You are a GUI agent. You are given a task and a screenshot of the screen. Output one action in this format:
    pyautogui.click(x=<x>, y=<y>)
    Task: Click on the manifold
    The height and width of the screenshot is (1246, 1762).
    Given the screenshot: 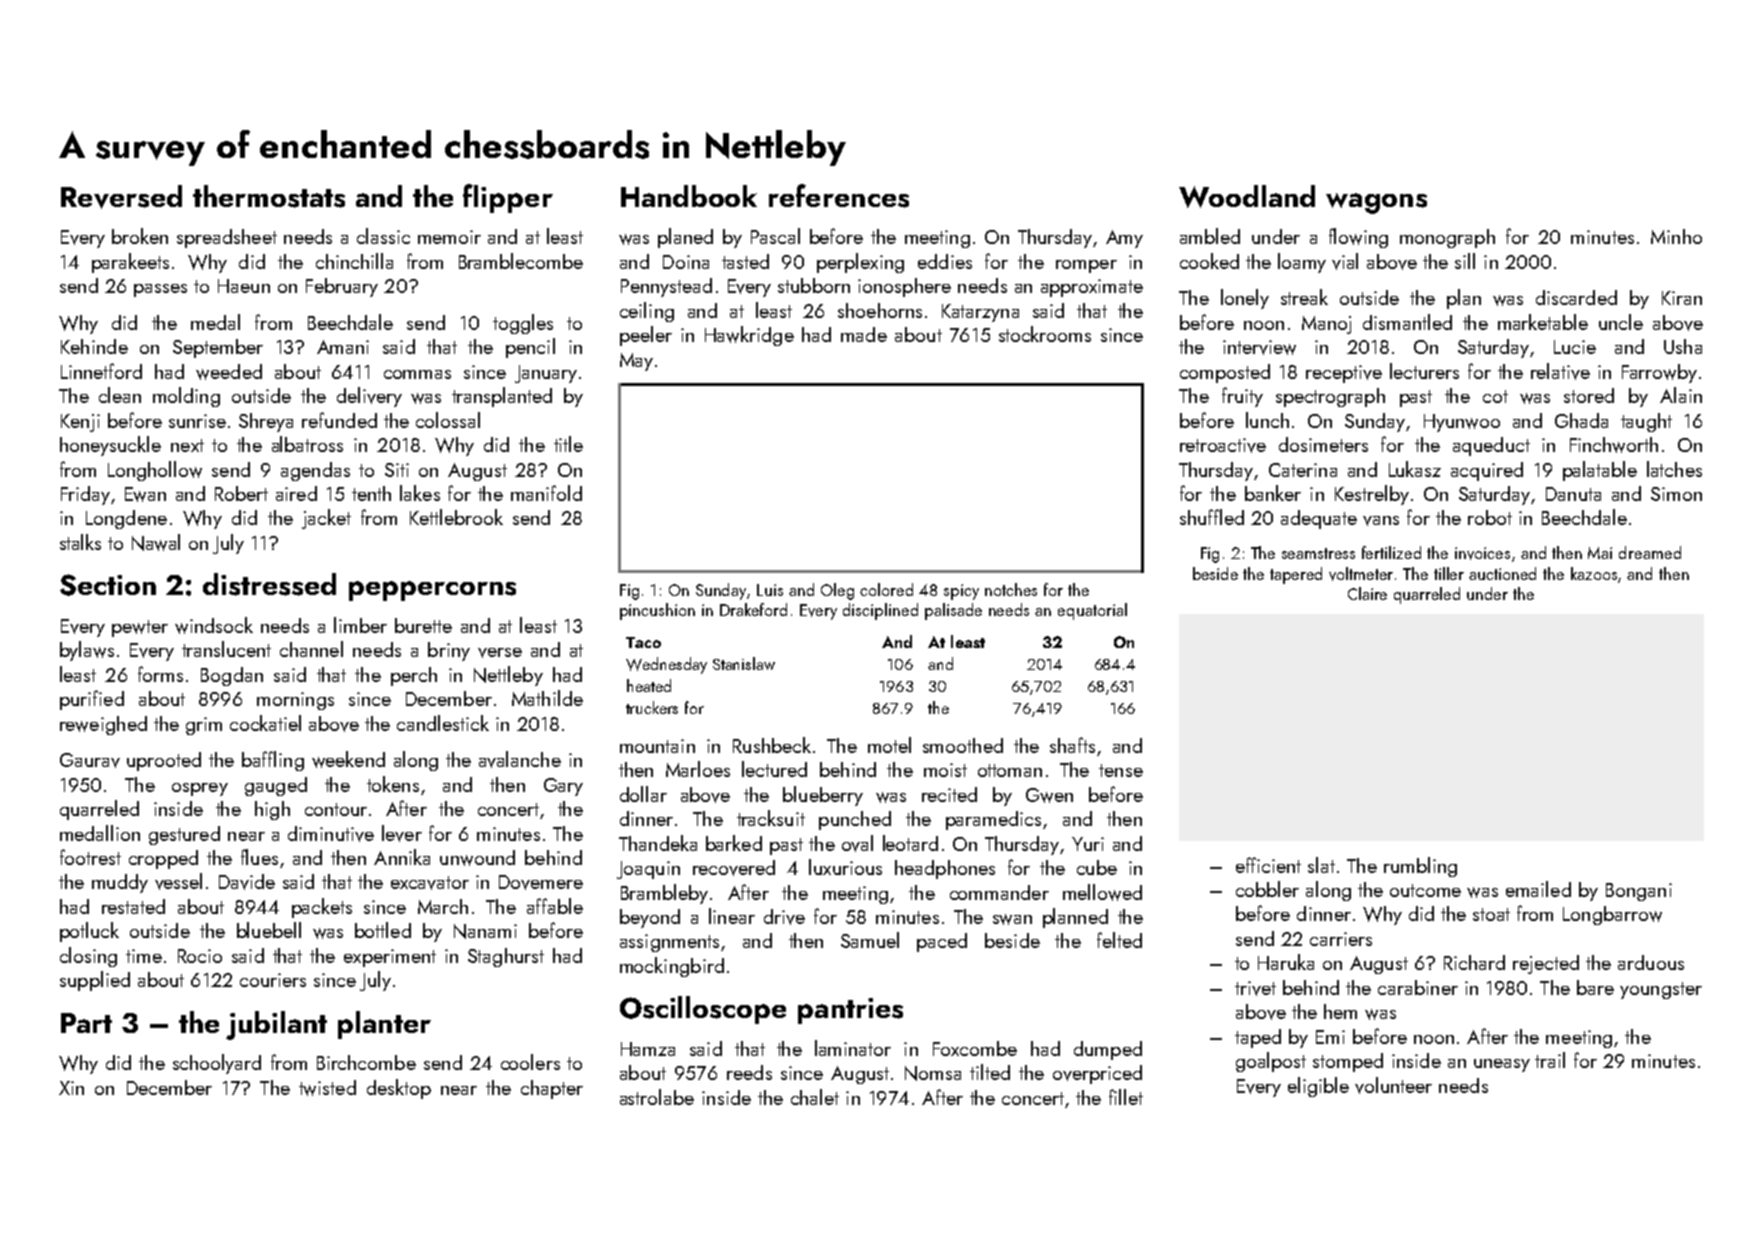 What is the action you would take?
    pyautogui.click(x=546, y=493)
